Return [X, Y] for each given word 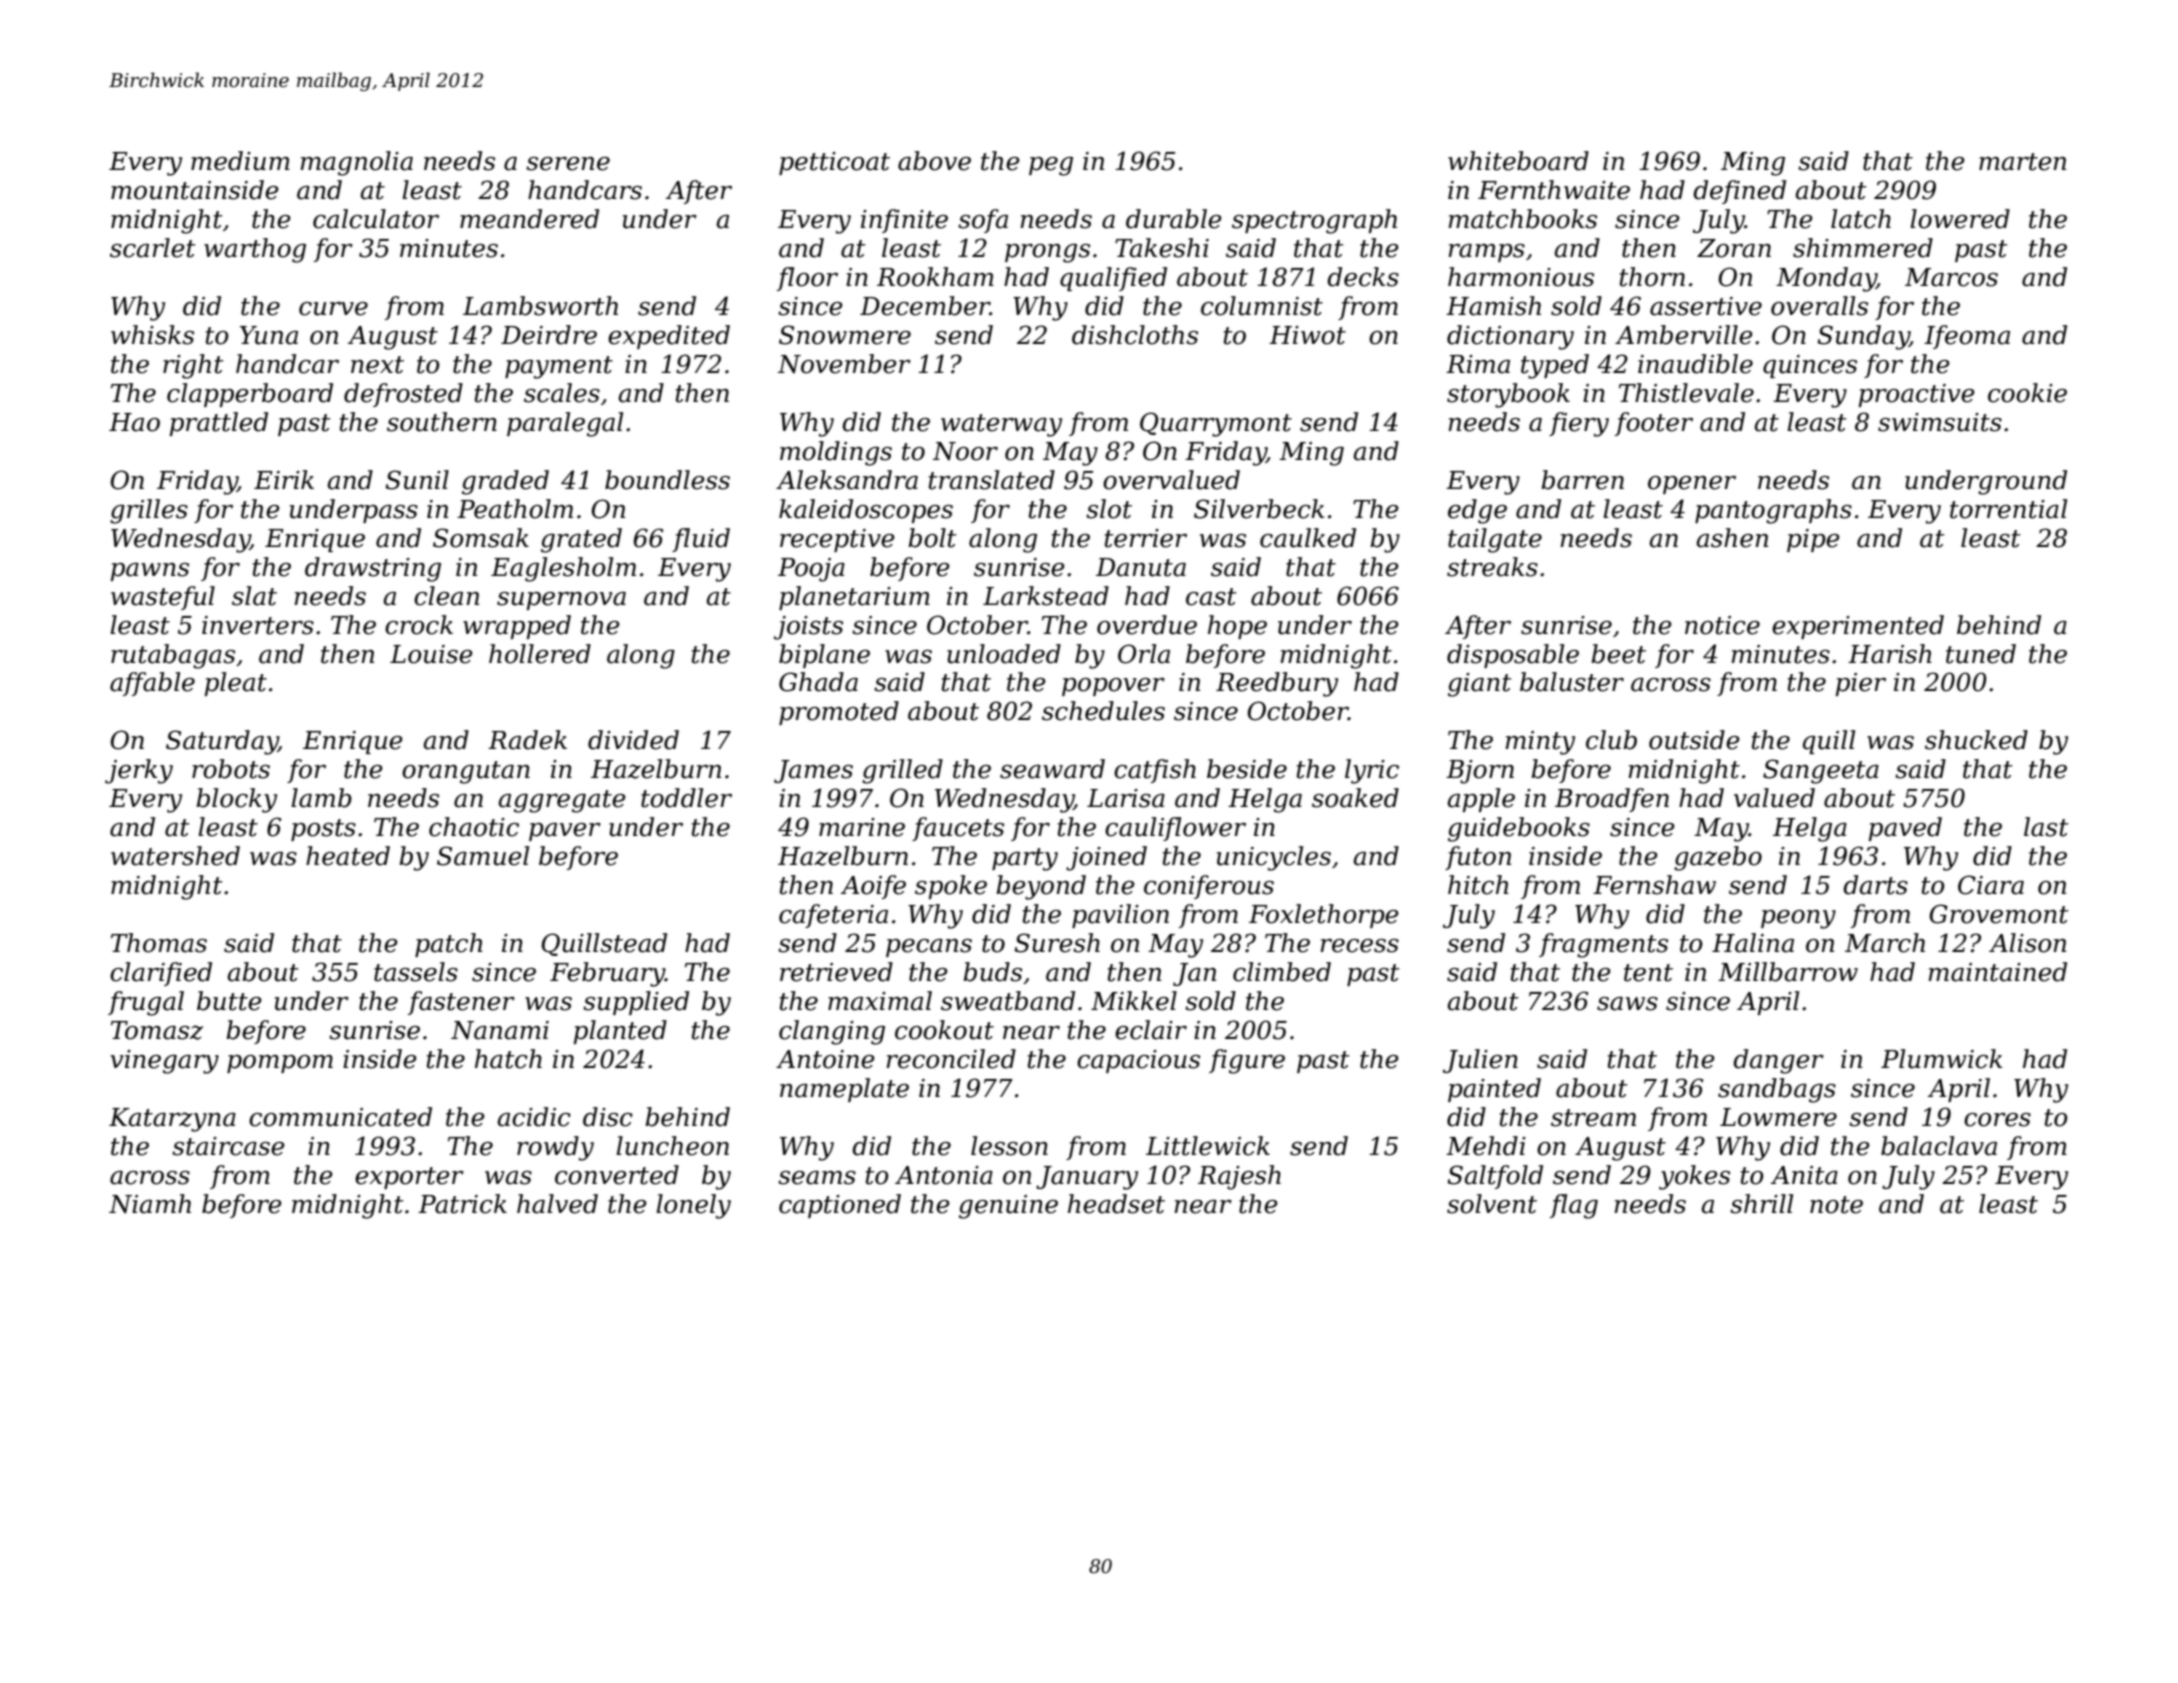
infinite [904, 221]
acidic [534, 1117]
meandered [529, 219]
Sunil [417, 480]
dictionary [1510, 337]
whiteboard [1518, 161]
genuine [1008, 1207]
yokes [1694, 1177]
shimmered [1863, 248]
